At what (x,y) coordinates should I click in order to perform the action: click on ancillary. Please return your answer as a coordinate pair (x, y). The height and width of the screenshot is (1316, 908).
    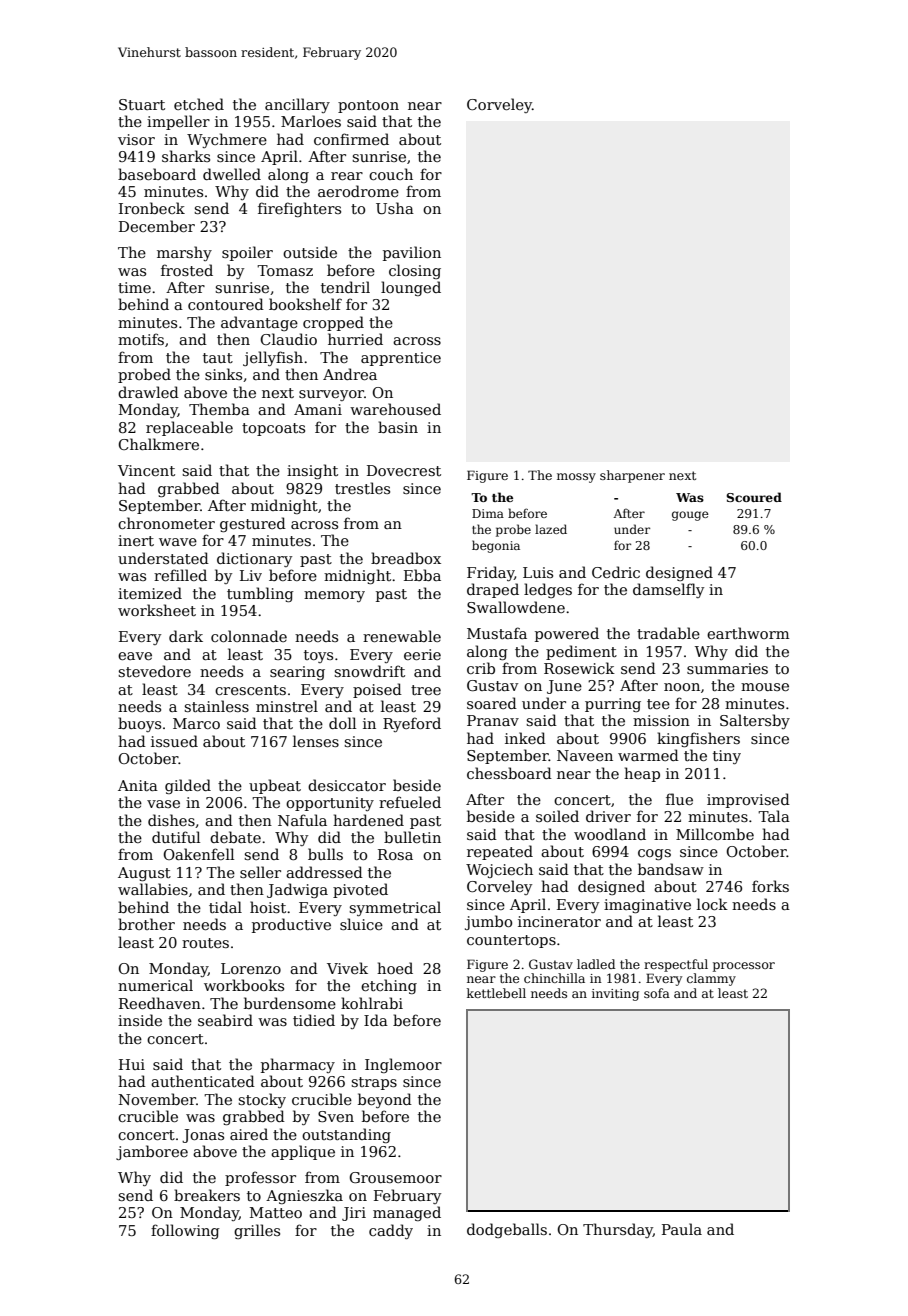
    Looking at the image, I should click on (297, 105).
